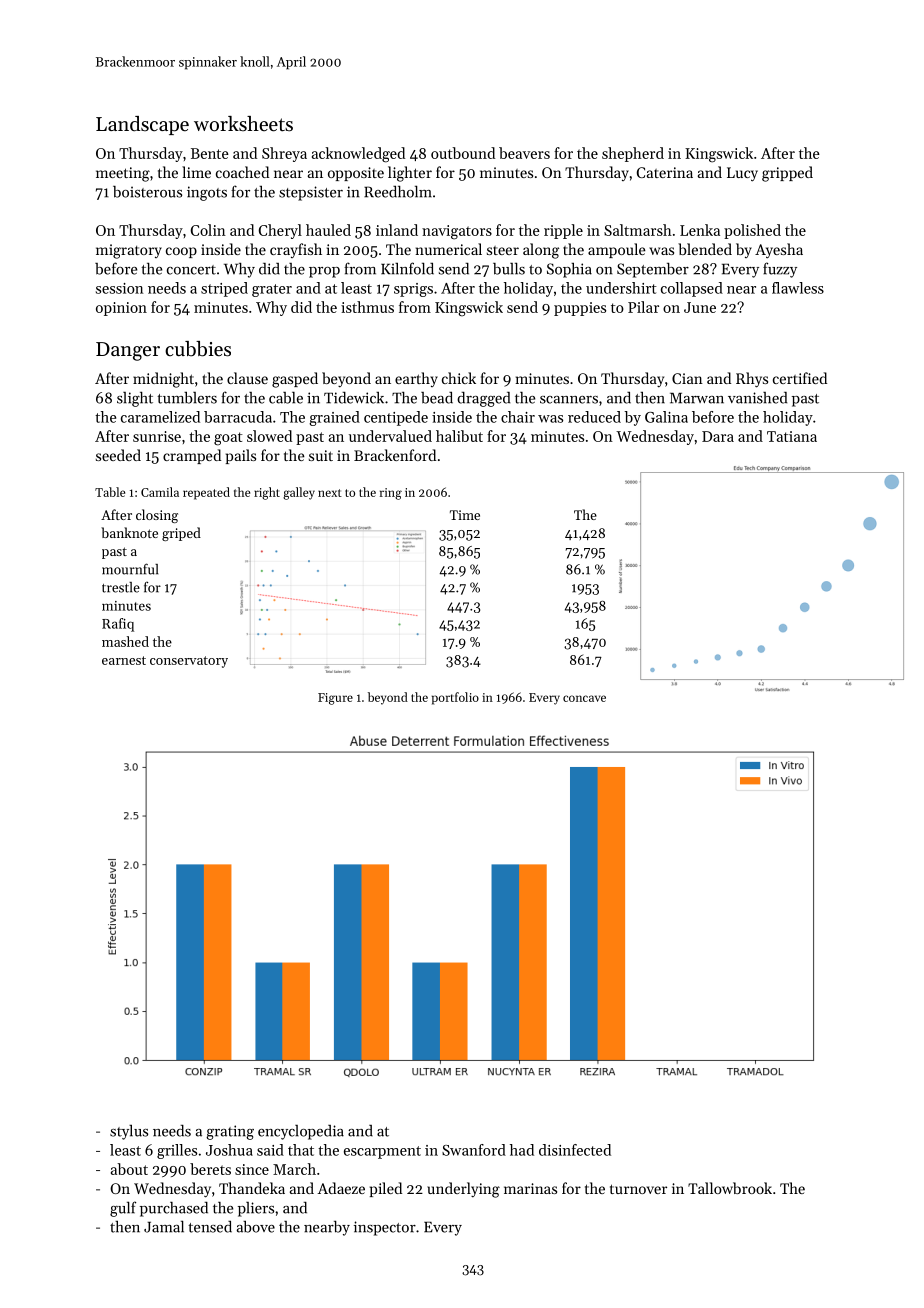  I want to click on opposite, so click(356, 174).
